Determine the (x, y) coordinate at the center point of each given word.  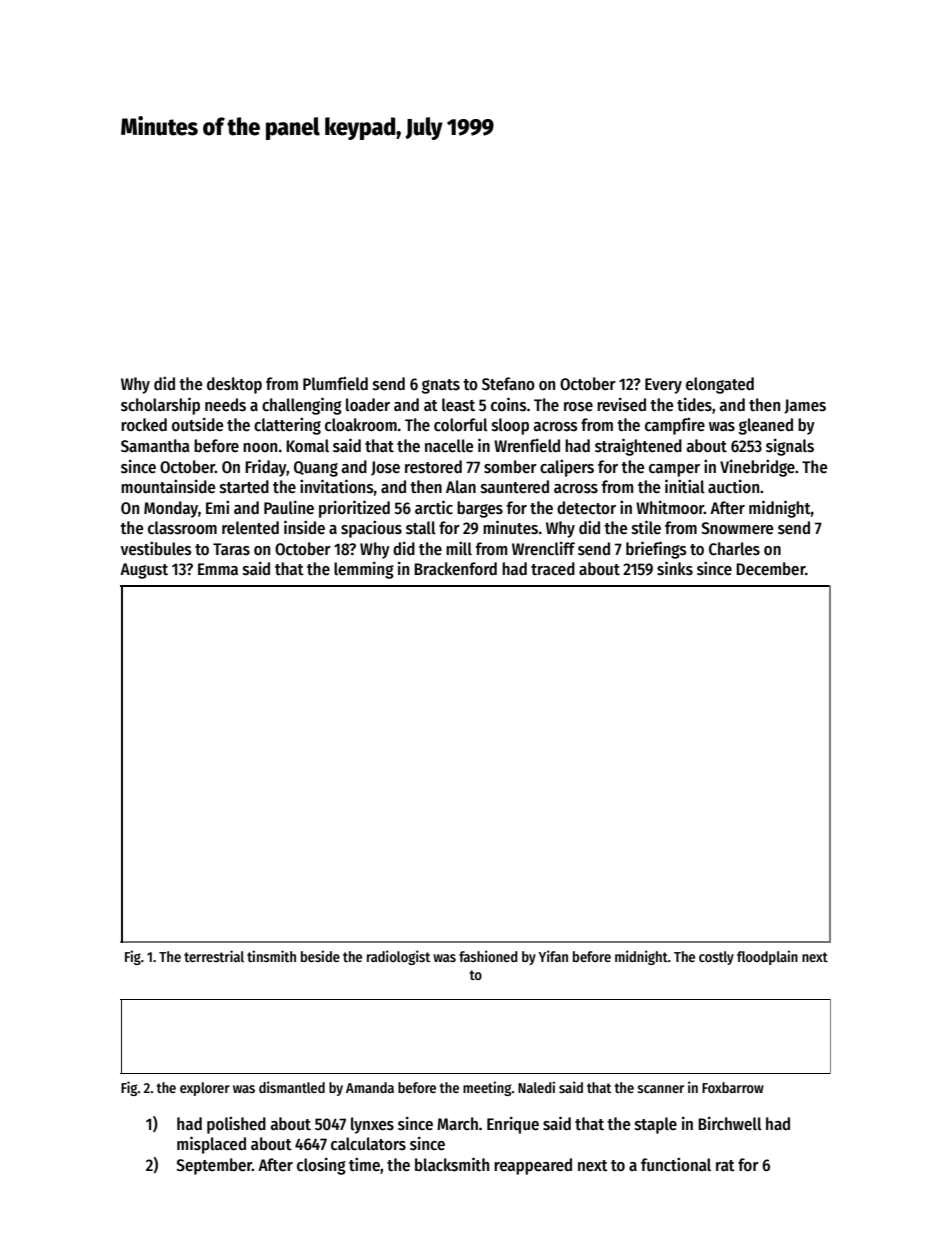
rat (725, 1166)
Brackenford (455, 569)
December (770, 569)
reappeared (533, 1166)
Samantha (155, 446)
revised (621, 404)
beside (320, 956)
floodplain (767, 957)
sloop (510, 426)
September (214, 1166)
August (144, 571)
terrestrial (214, 956)
